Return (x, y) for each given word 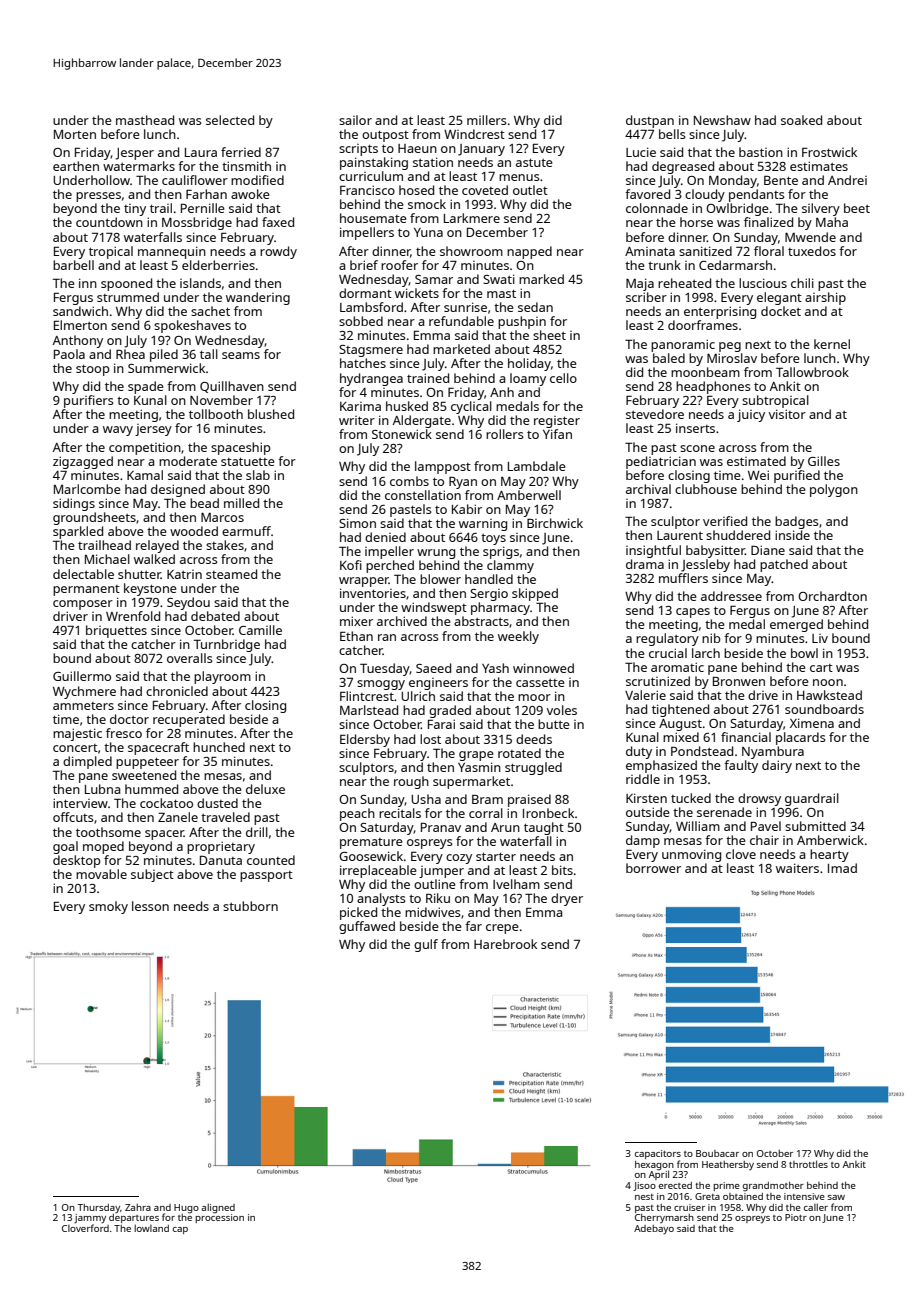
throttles (808, 1164)
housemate (373, 218)
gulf (426, 945)
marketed (461, 349)
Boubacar (717, 1153)
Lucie (641, 152)
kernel (832, 344)
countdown (109, 222)
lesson (150, 906)
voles (562, 710)
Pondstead (702, 751)
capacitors (658, 1154)
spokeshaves (192, 326)
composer (83, 605)
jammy (90, 1218)
